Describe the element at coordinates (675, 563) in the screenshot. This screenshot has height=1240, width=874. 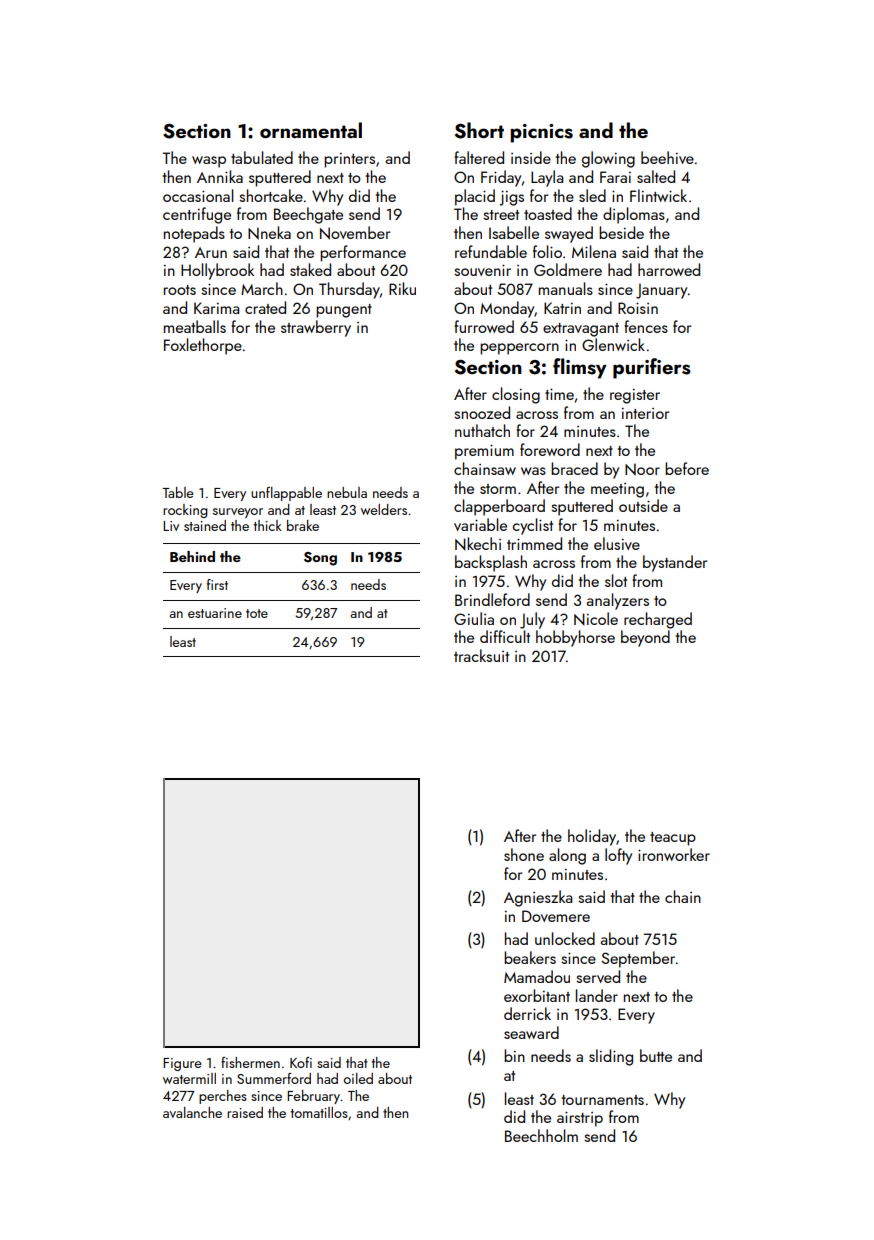
I see `bystander` at that location.
